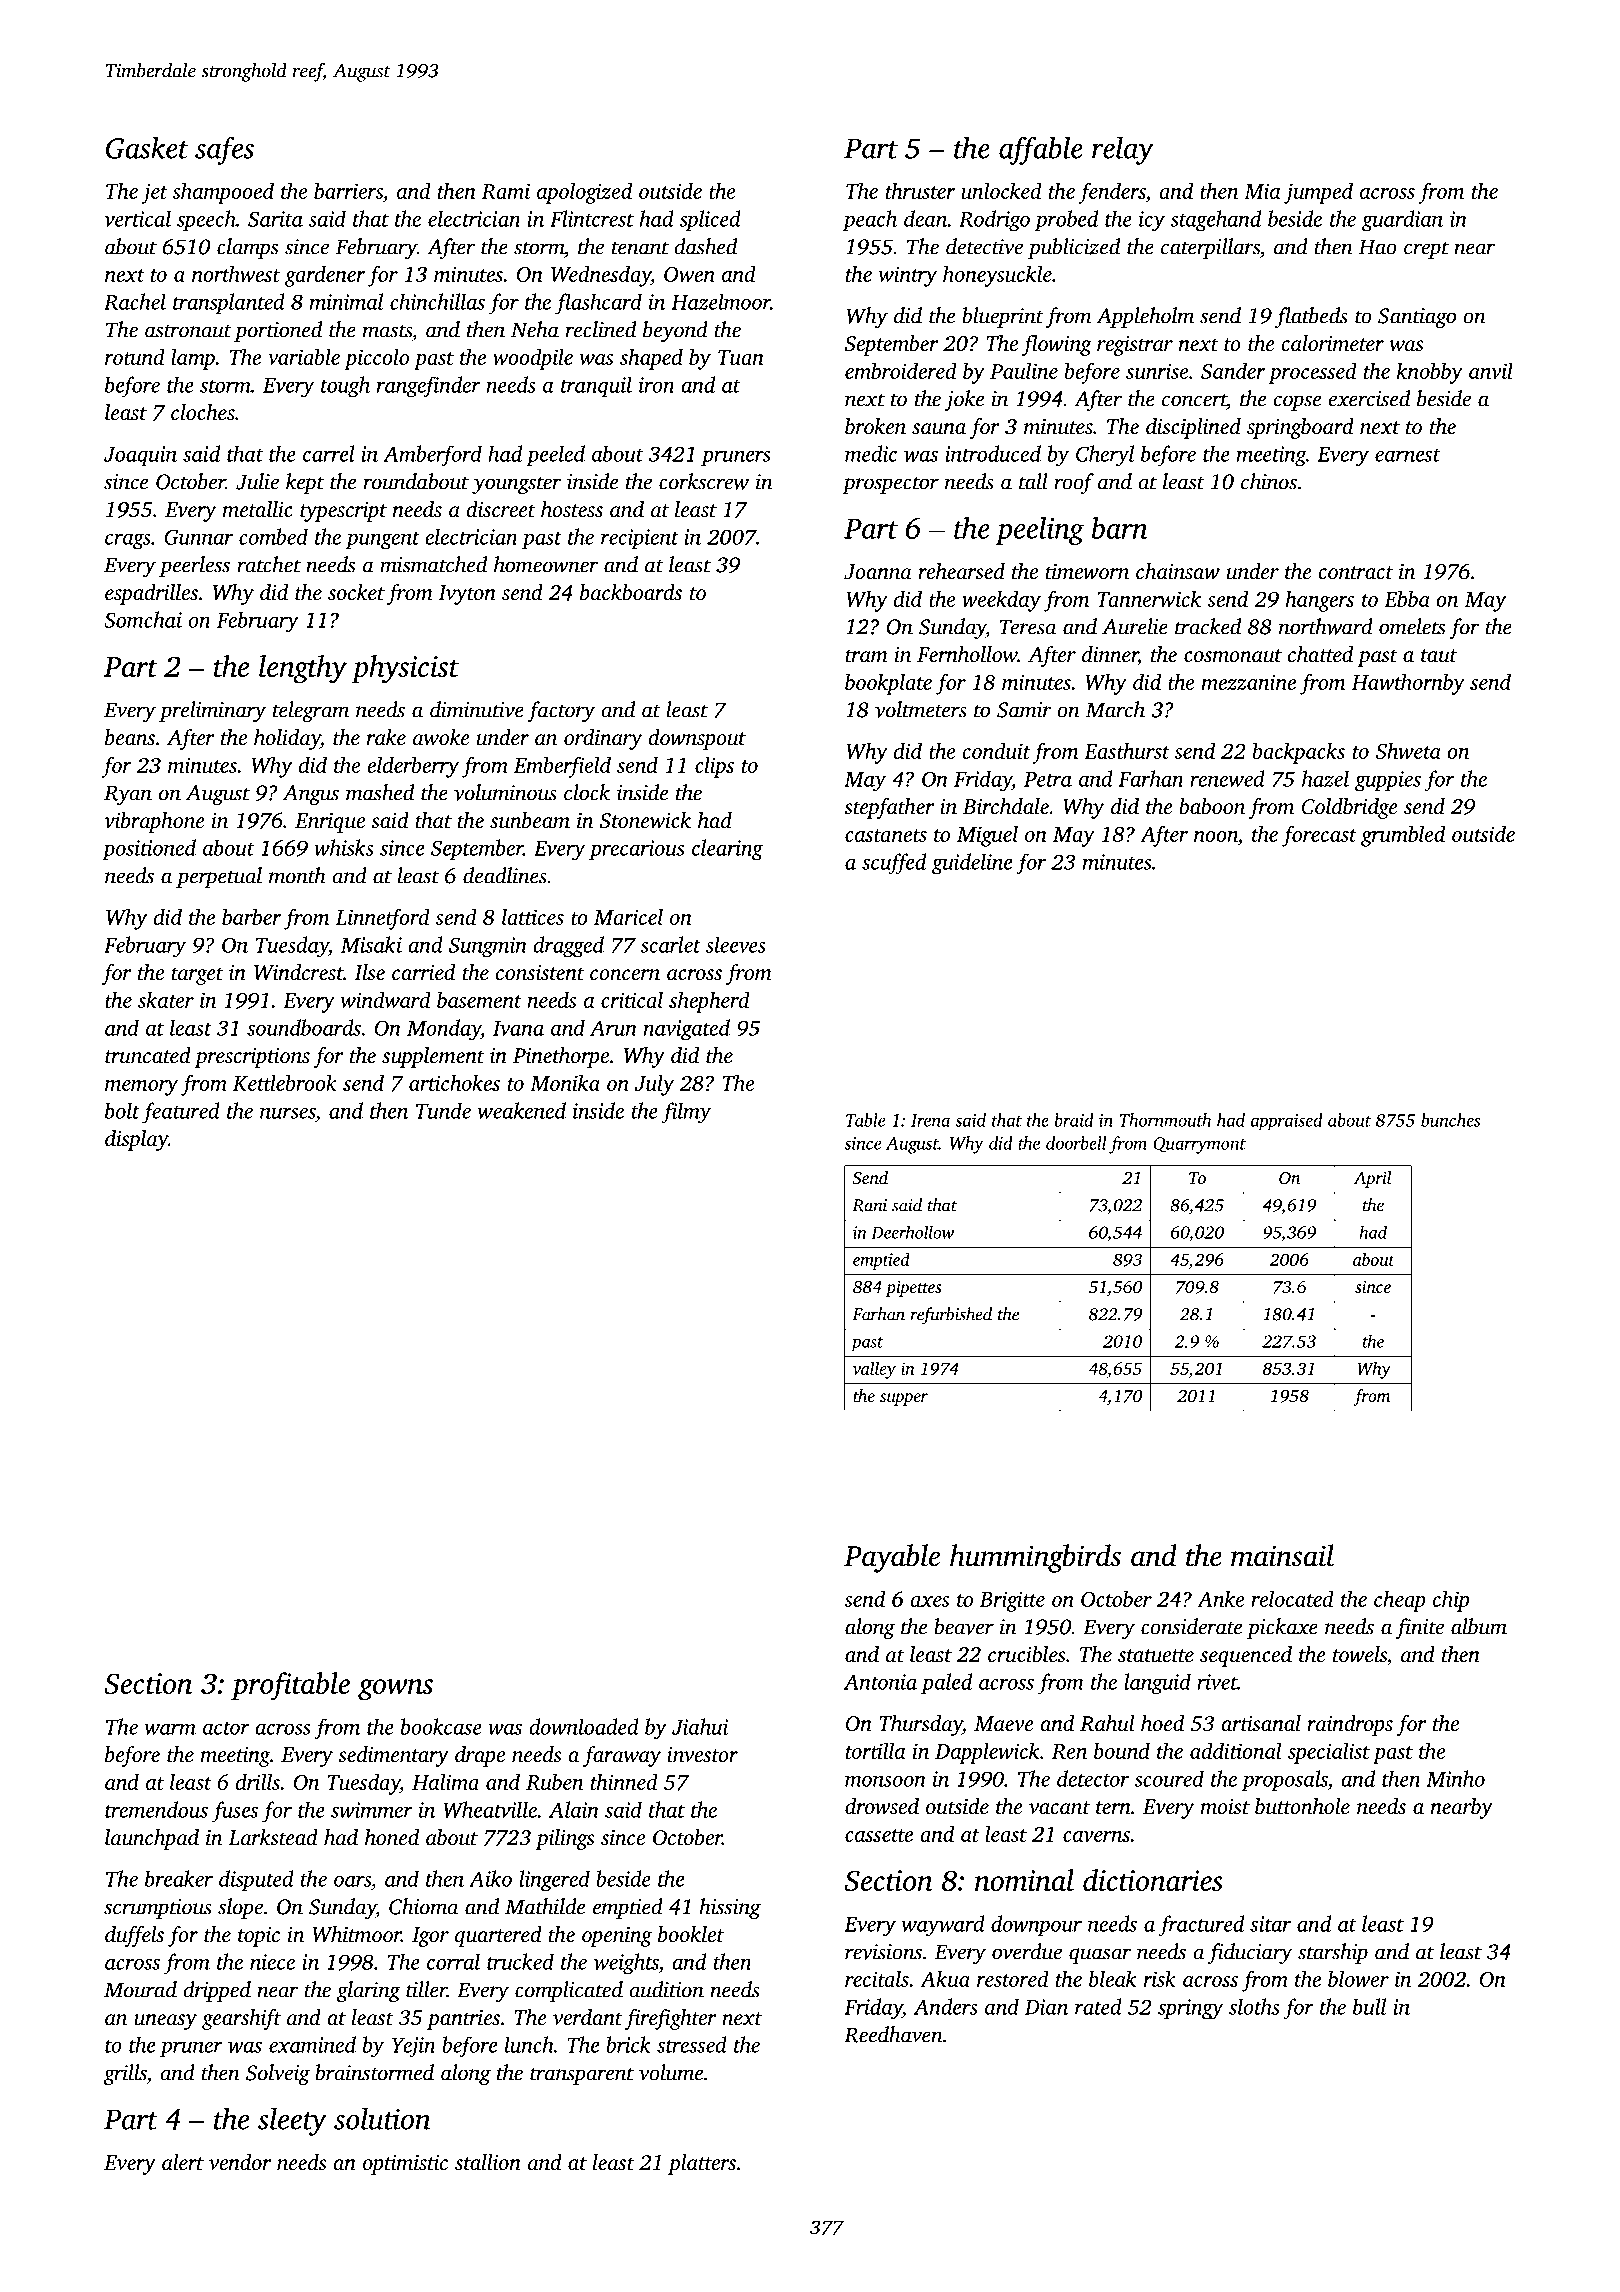  What do you see at coordinates (183, 2162) in the page?
I see `alert` at bounding box center [183, 2162].
